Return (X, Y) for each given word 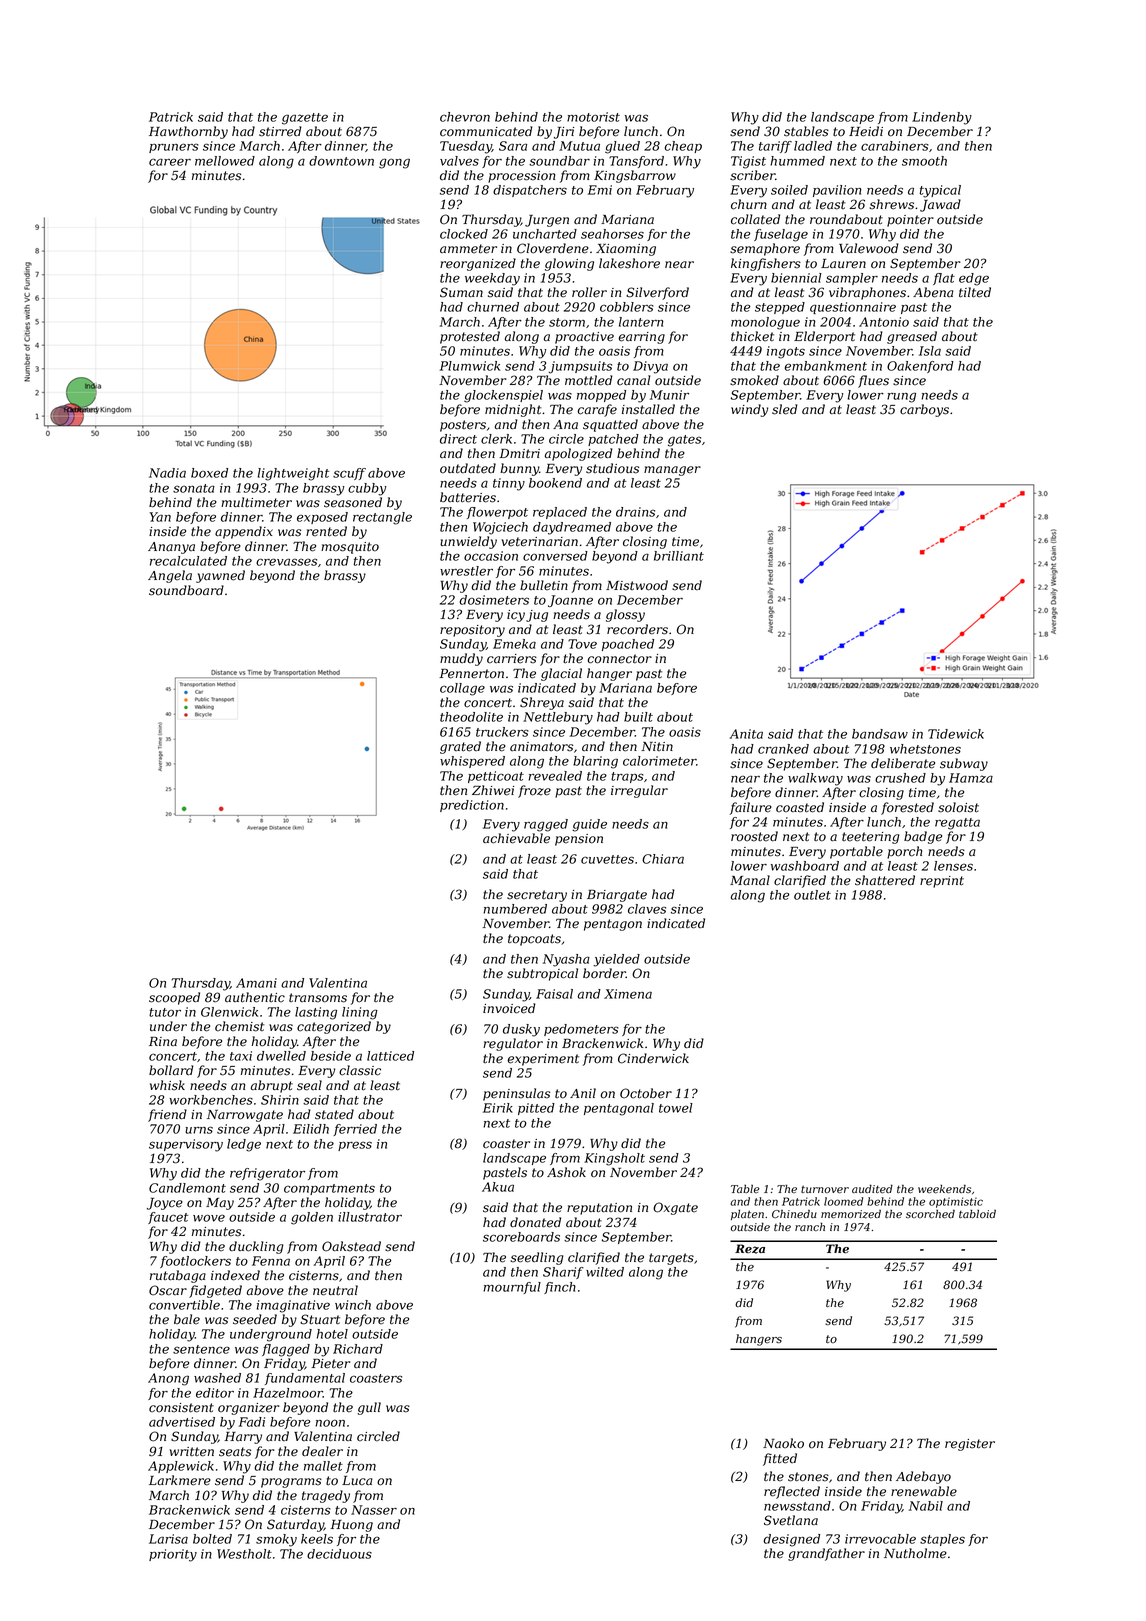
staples (942, 1540)
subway (964, 764)
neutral (335, 1290)
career (170, 162)
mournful (512, 1288)
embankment (826, 366)
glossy (625, 615)
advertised (182, 1422)
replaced (560, 513)
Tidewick (956, 734)
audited (872, 1188)
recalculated (188, 561)
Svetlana (791, 1520)
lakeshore (629, 263)
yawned (220, 576)
